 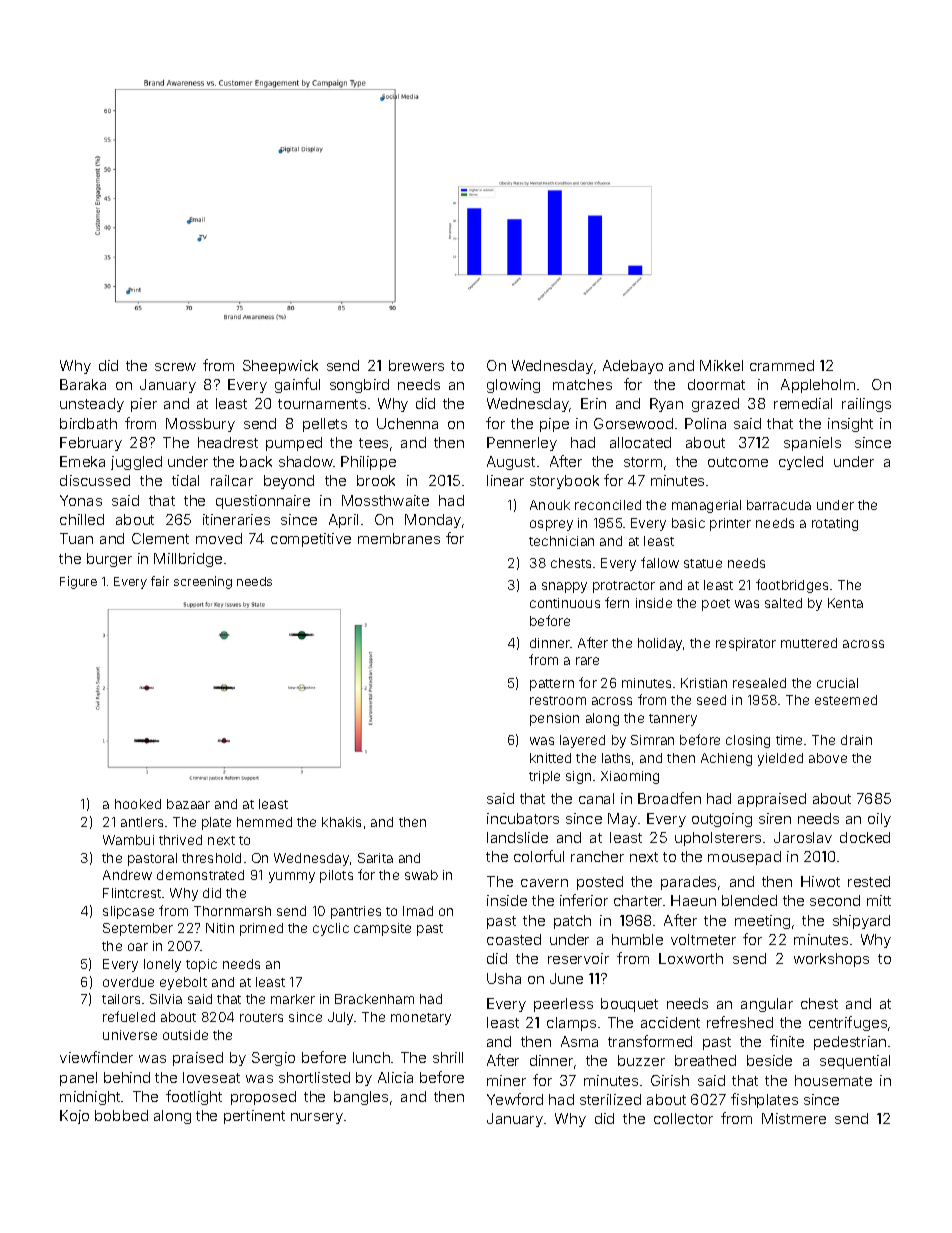 I want to click on crucial, so click(x=837, y=683).
